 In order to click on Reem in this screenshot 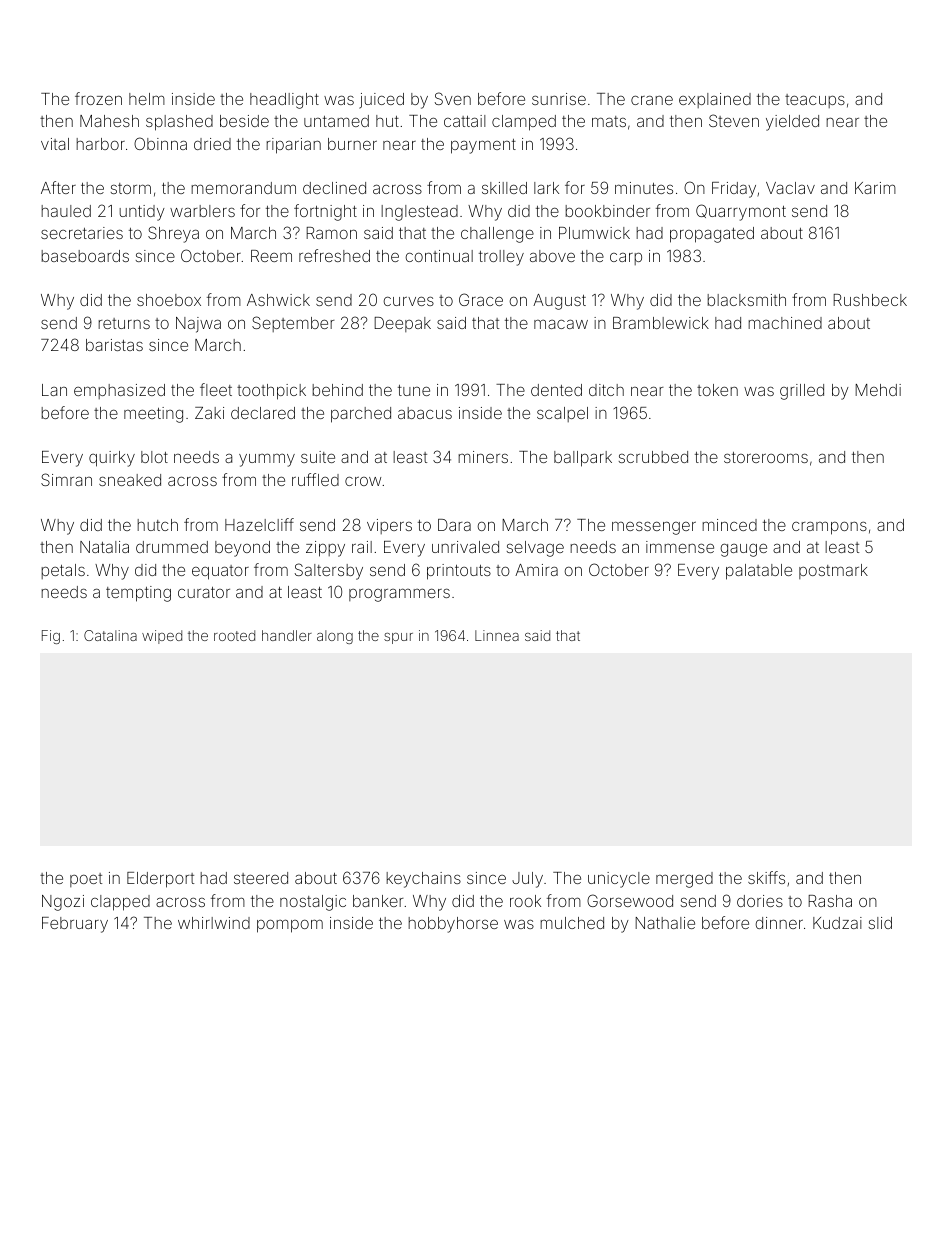, I will do `click(271, 256)`.
